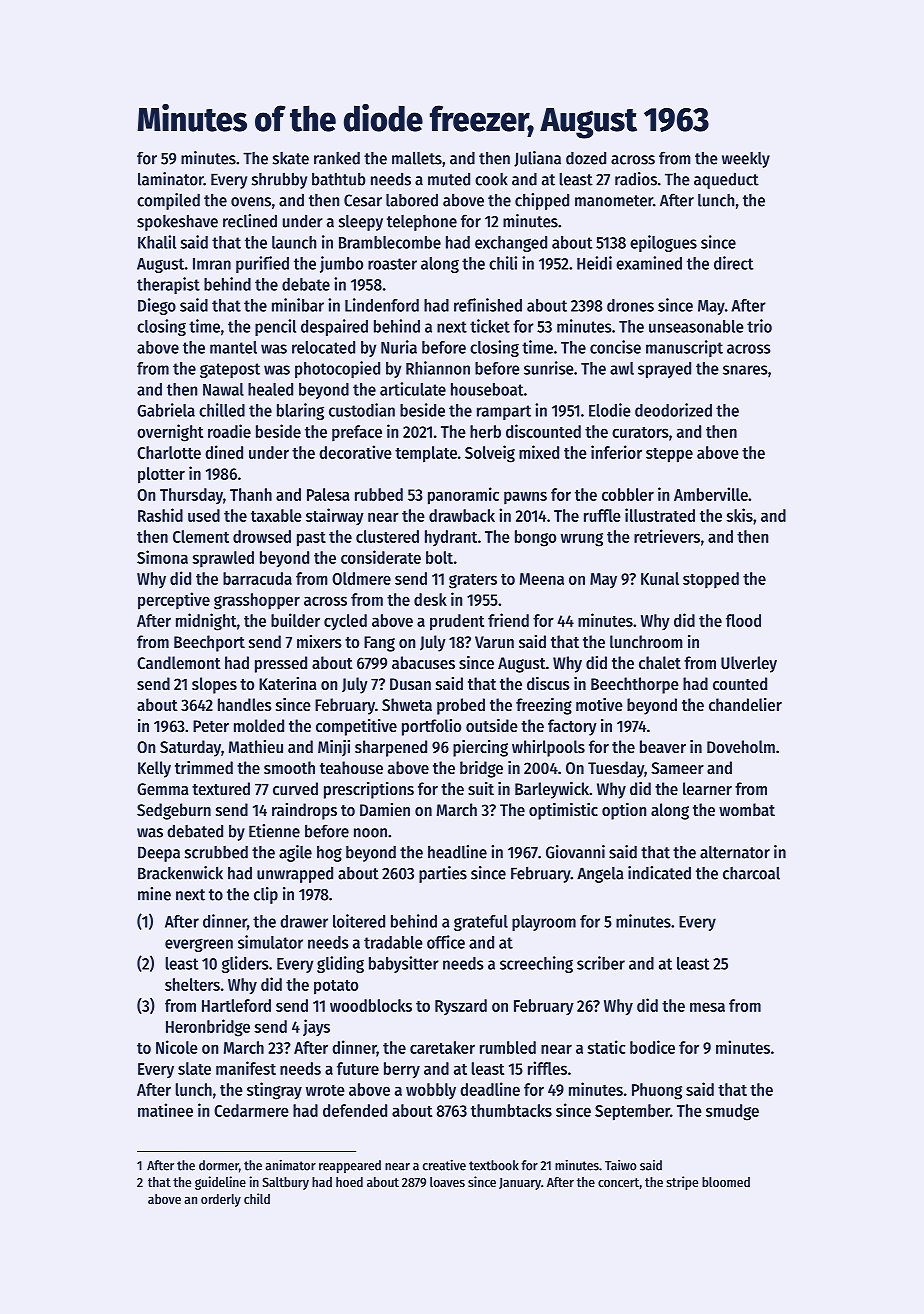  What do you see at coordinates (552, 790) in the screenshot?
I see `Barleywick` at bounding box center [552, 790].
